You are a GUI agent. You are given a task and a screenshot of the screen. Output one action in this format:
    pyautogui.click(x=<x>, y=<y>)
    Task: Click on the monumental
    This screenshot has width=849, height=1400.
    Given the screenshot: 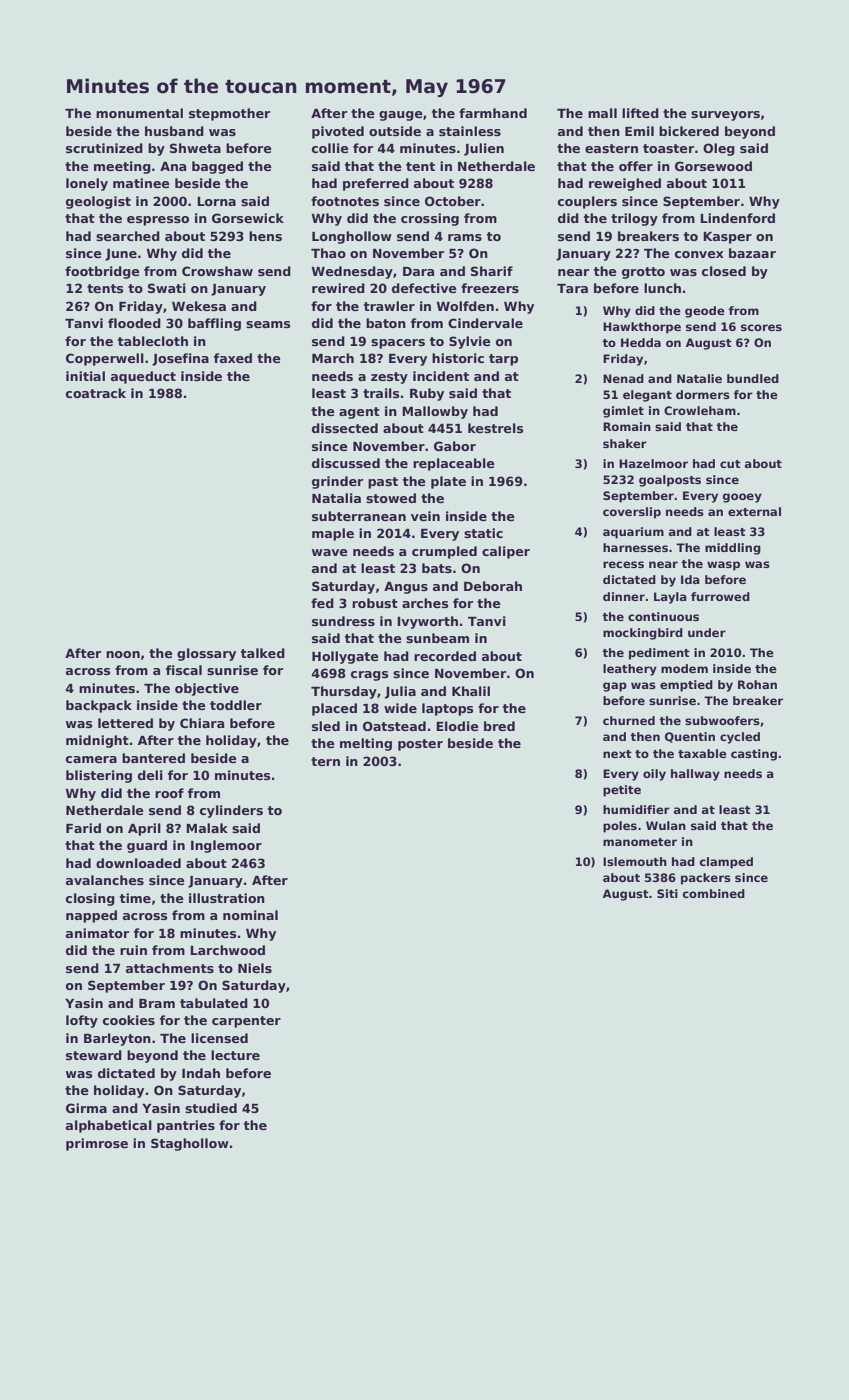 What is the action you would take?
    pyautogui.click(x=139, y=113)
